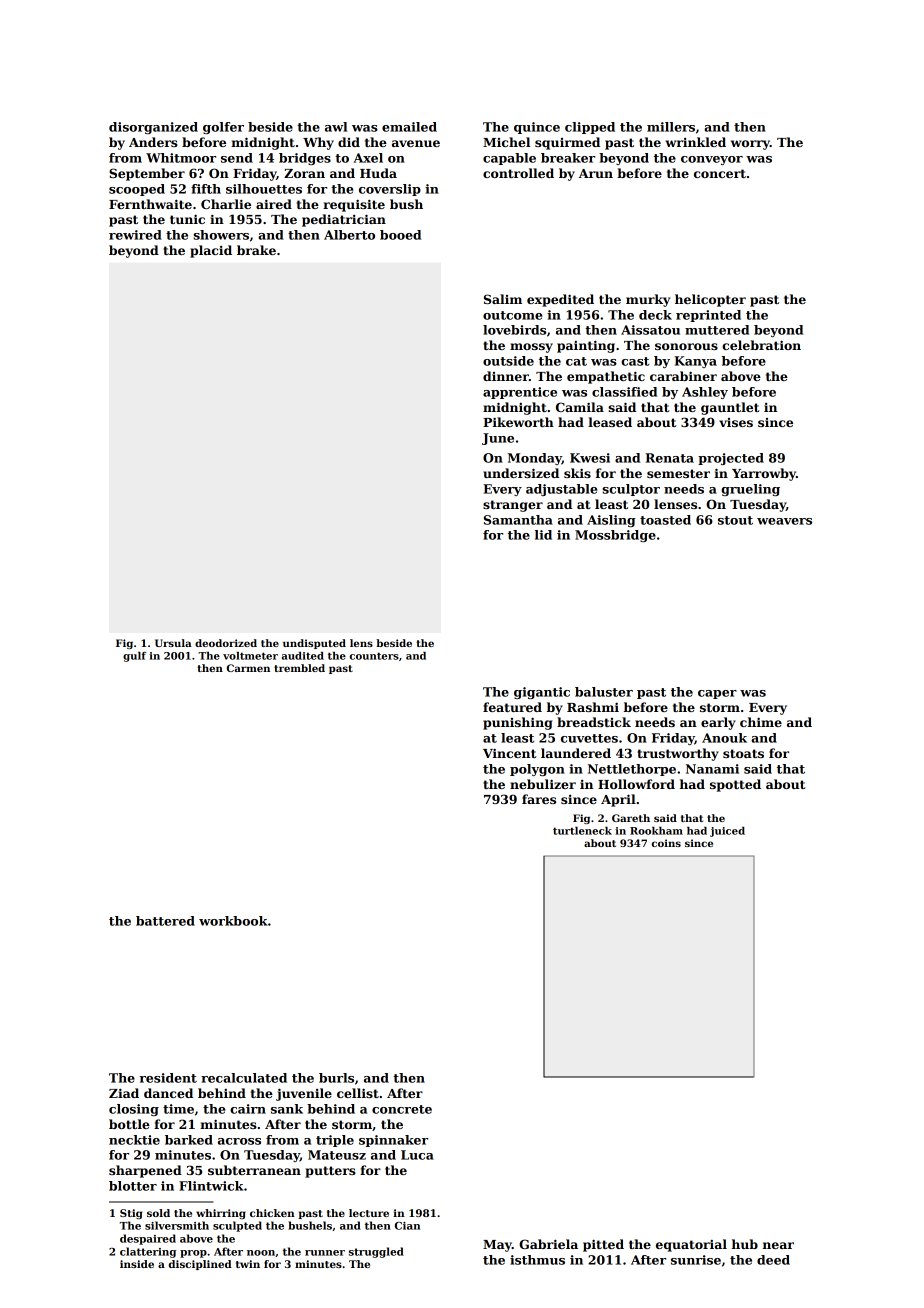 This screenshot has width=924, height=1308. I want to click on blotter, so click(133, 1186).
